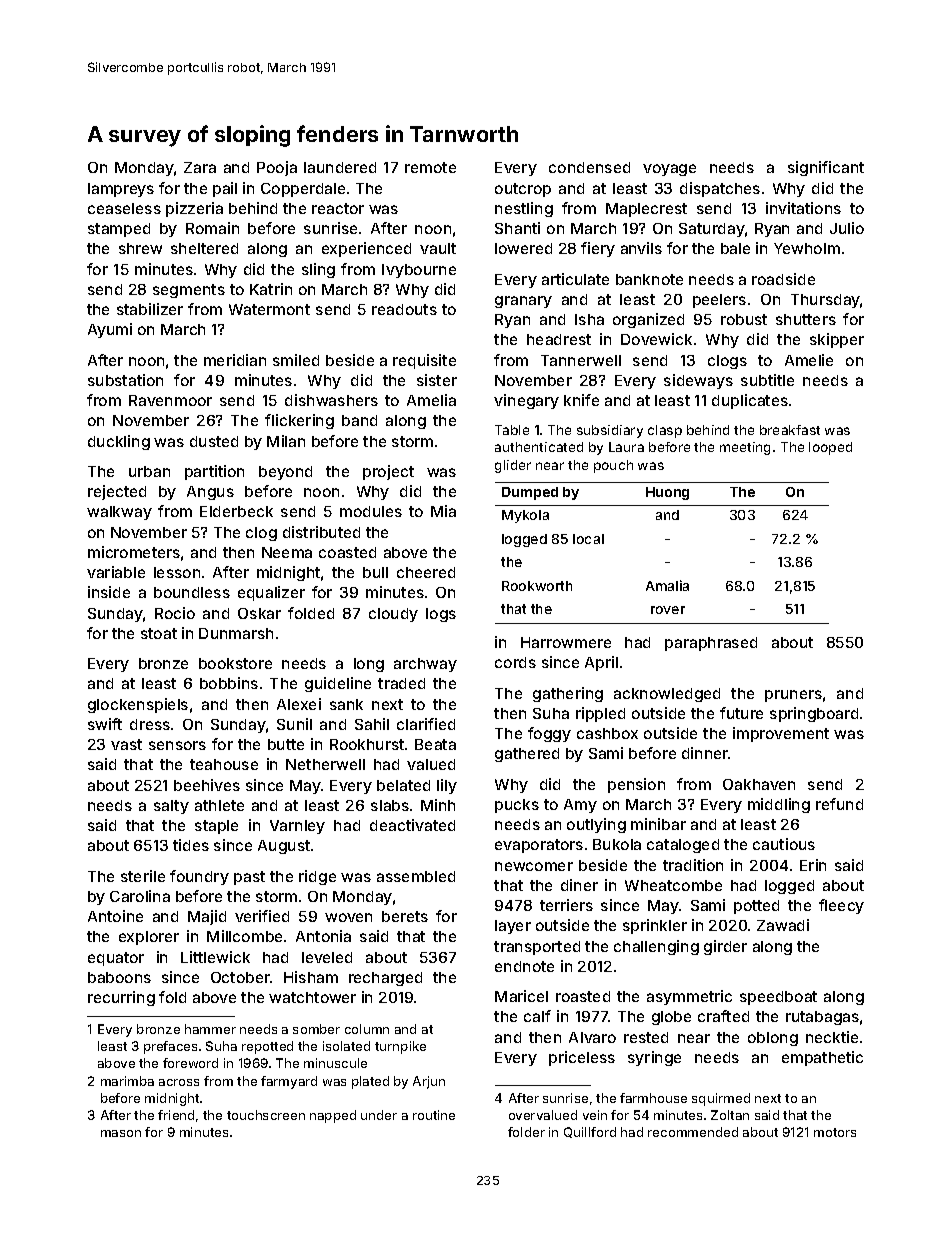 This screenshot has height=1233, width=952. I want to click on micrometers, so click(134, 552).
